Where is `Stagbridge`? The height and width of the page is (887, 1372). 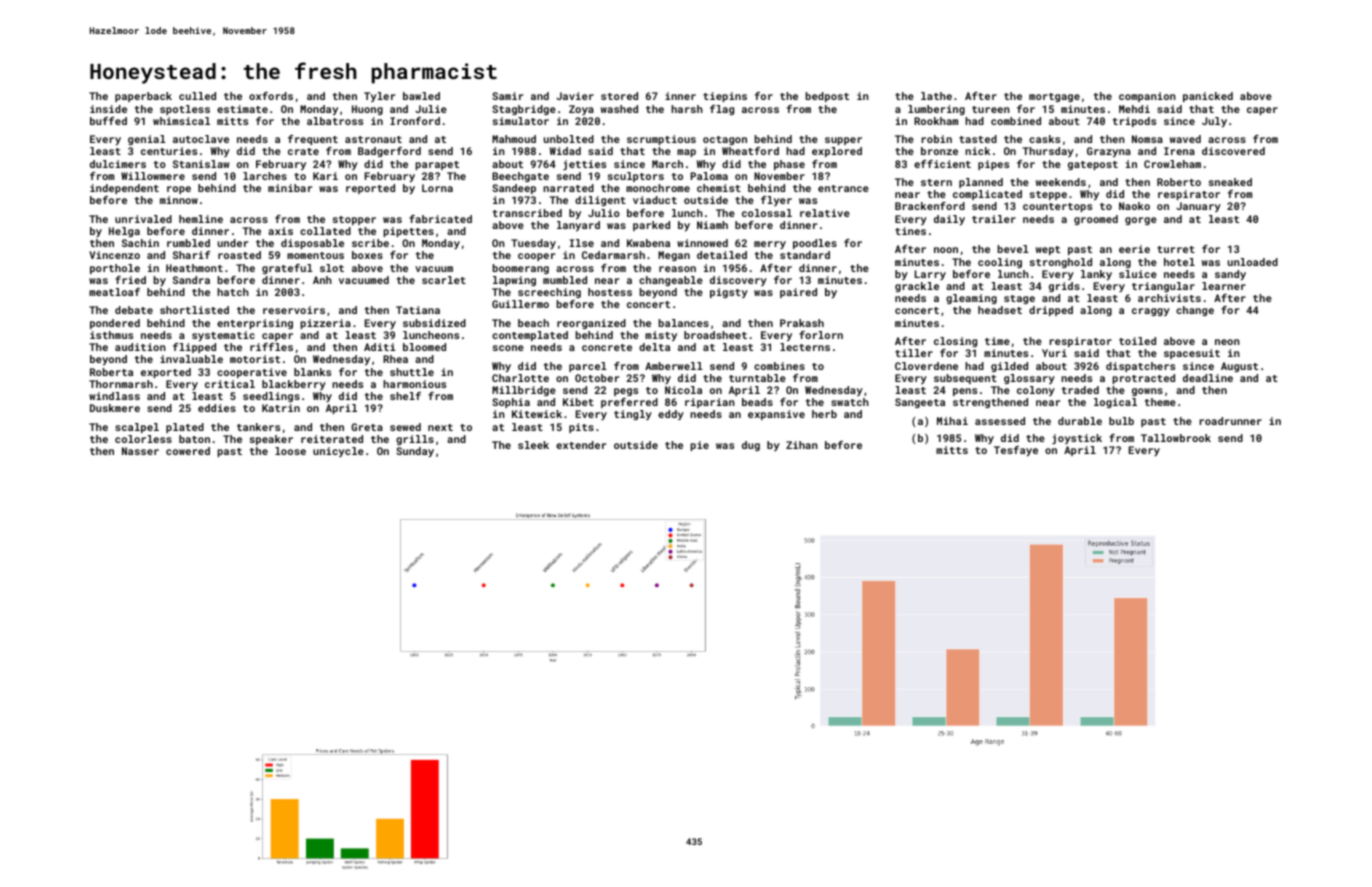
Stagbridge is located at coordinates (524, 110).
